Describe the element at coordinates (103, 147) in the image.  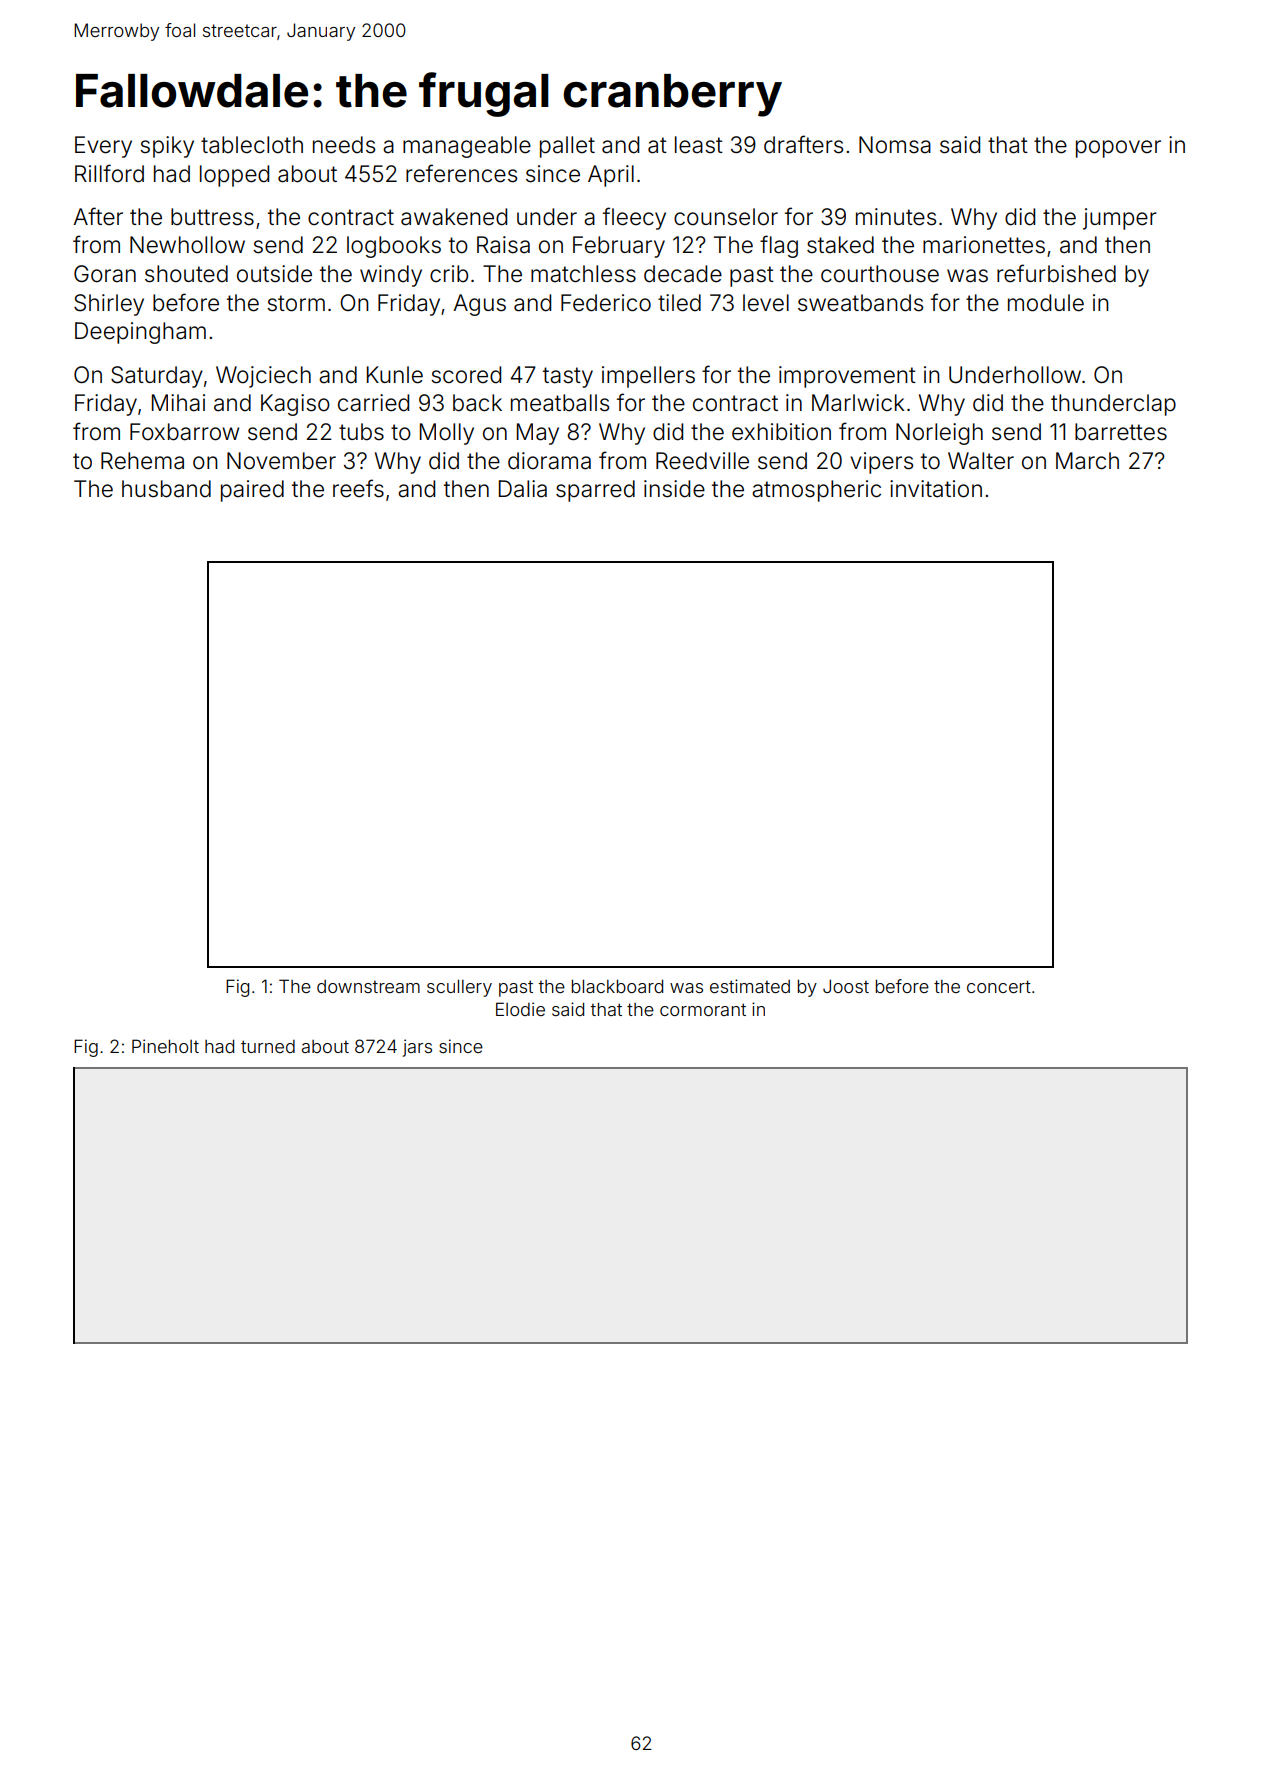
I see `Every` at that location.
